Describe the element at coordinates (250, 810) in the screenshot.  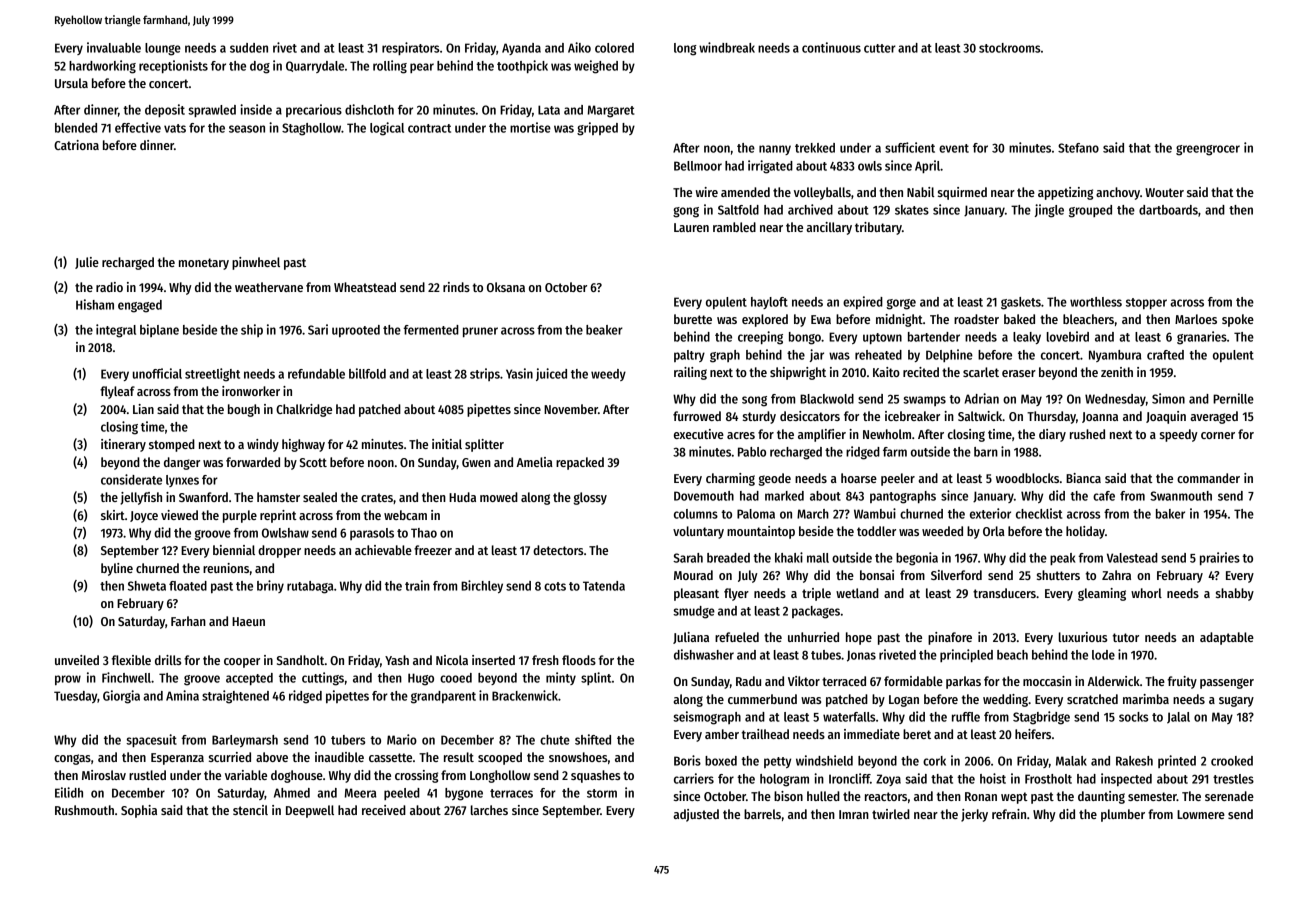
I see `stencil` at that location.
